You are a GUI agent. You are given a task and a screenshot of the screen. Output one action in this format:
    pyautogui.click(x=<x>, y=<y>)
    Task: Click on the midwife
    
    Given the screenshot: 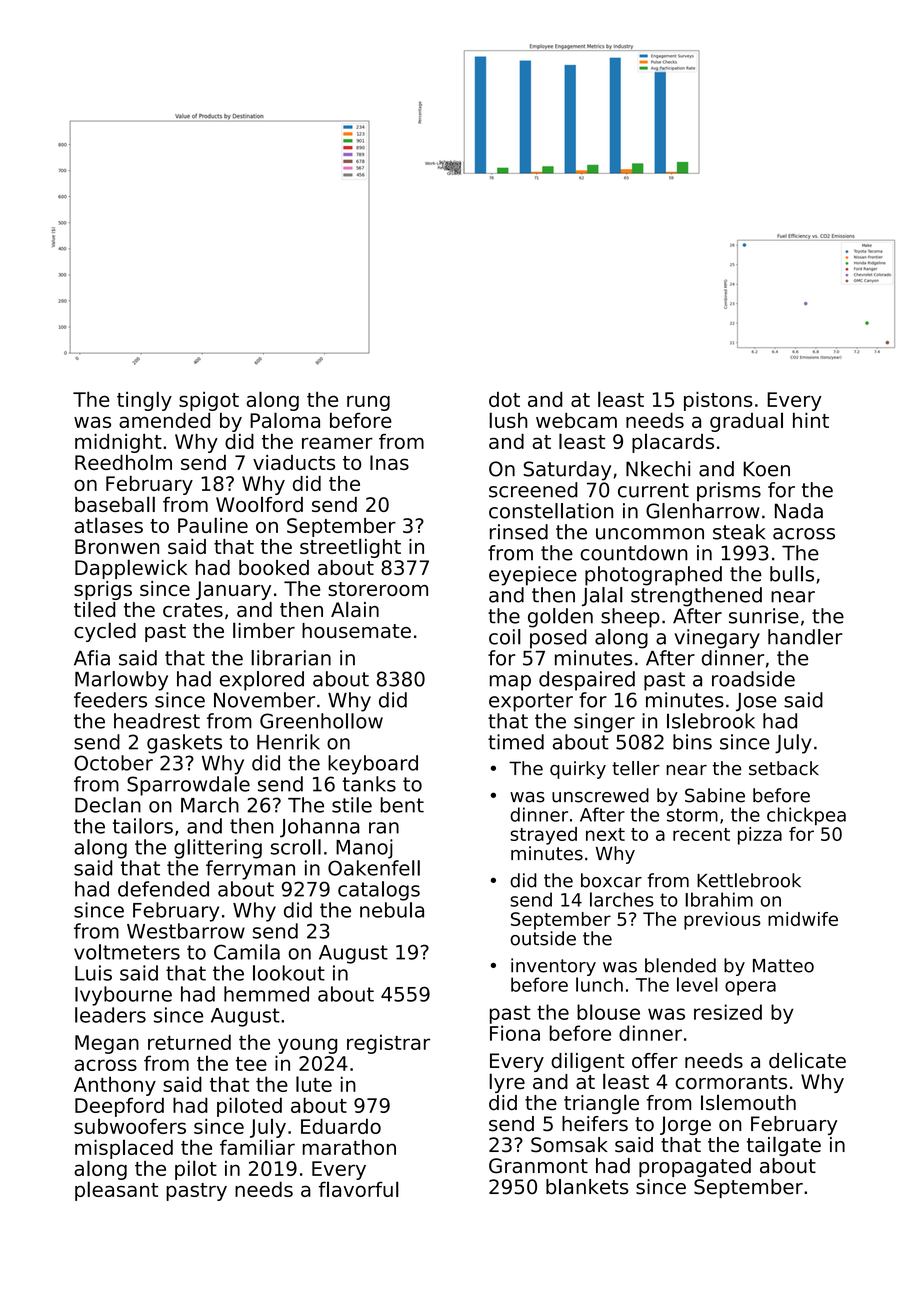 What is the action you would take?
    pyautogui.click(x=803, y=919)
